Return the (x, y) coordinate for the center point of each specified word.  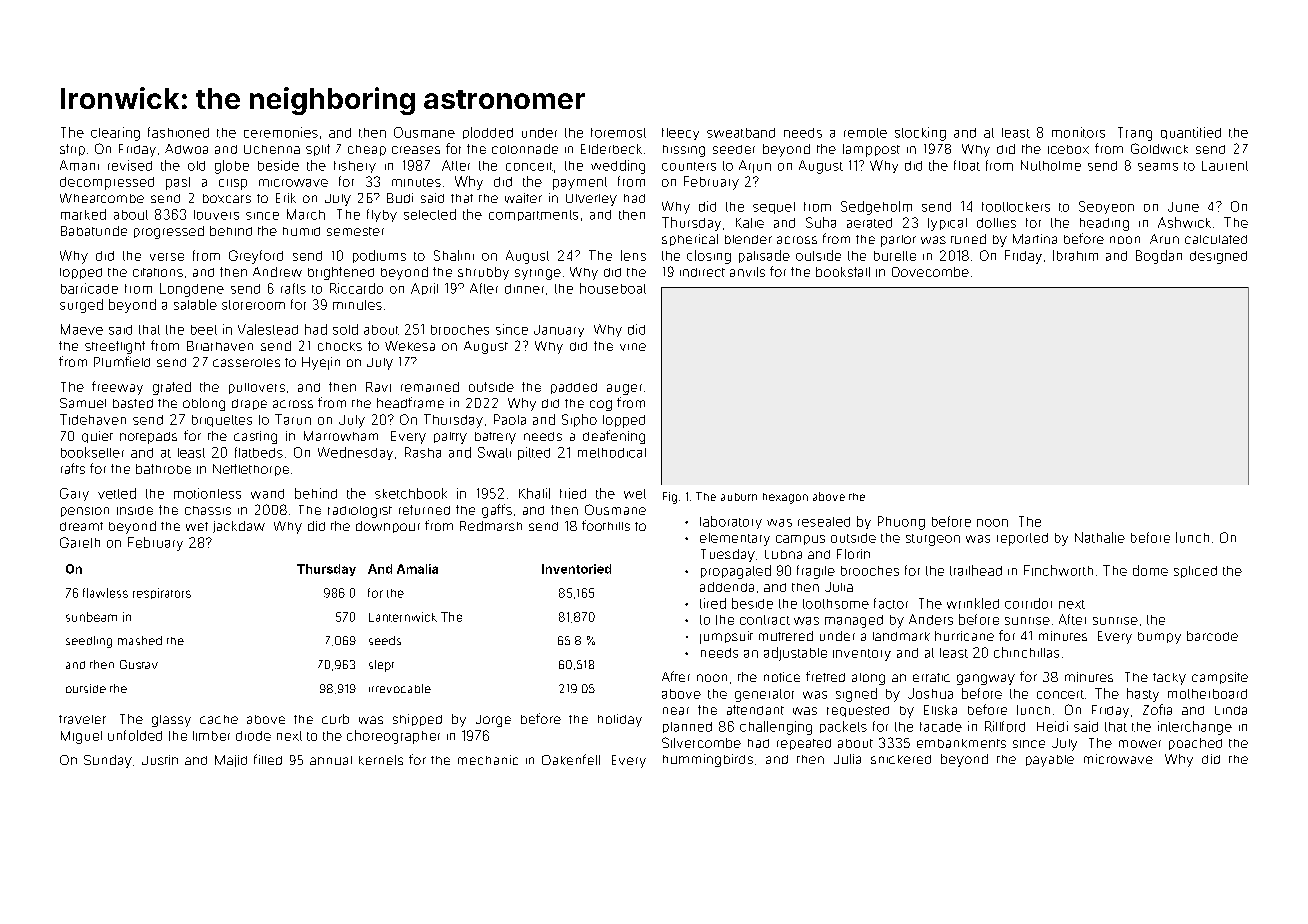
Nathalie (1100, 537)
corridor (1028, 603)
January (559, 331)
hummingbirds (708, 760)
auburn (739, 497)
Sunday (108, 761)
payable (1050, 761)
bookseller (92, 452)
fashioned (178, 132)
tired (713, 603)
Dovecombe (930, 272)
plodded (488, 133)
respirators (162, 593)
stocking (920, 134)
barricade (89, 288)
